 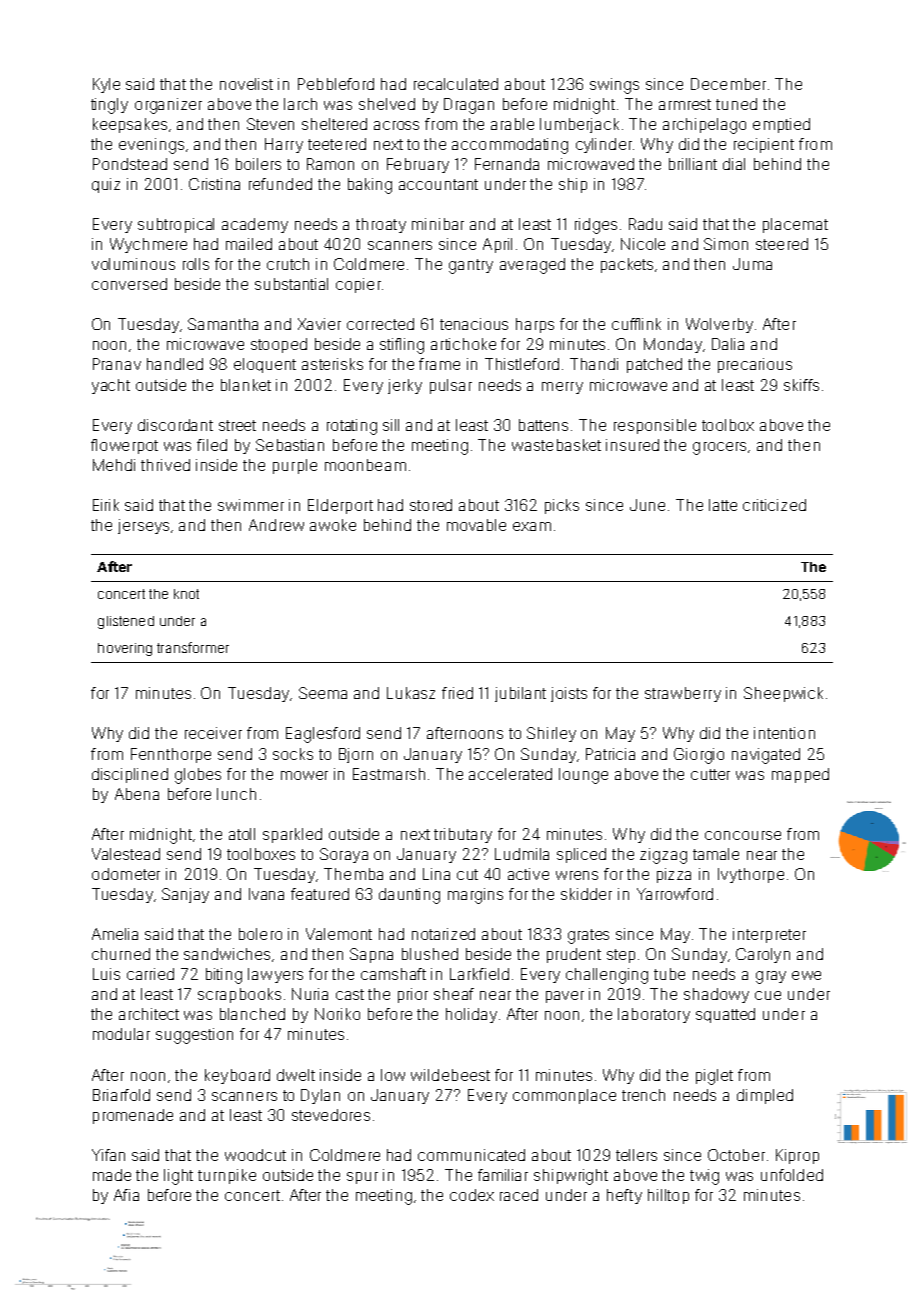 What do you see at coordinates (125, 649) in the document?
I see `hovering` at bounding box center [125, 649].
